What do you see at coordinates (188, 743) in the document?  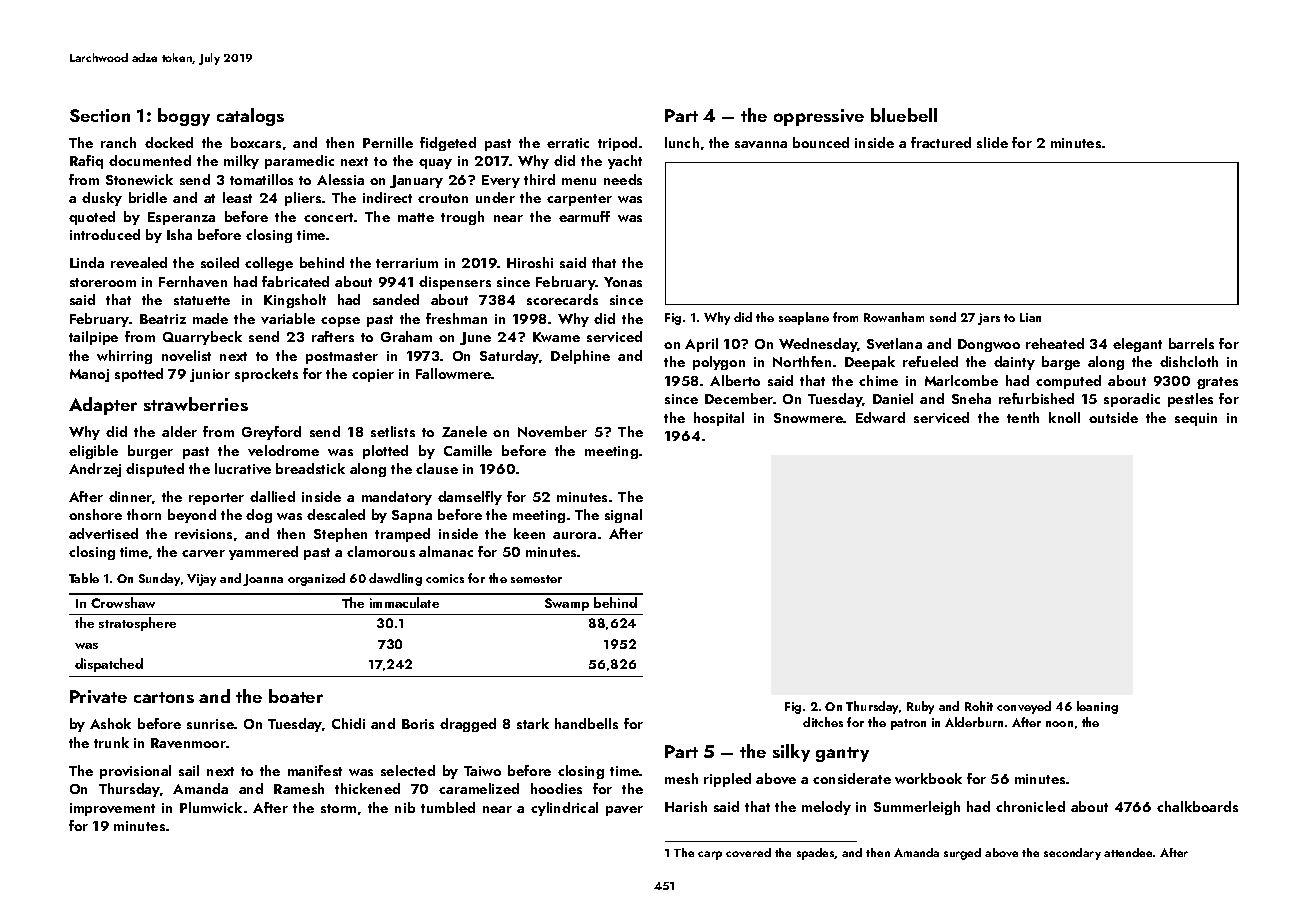 I see `Ravenmoor` at bounding box center [188, 743].
